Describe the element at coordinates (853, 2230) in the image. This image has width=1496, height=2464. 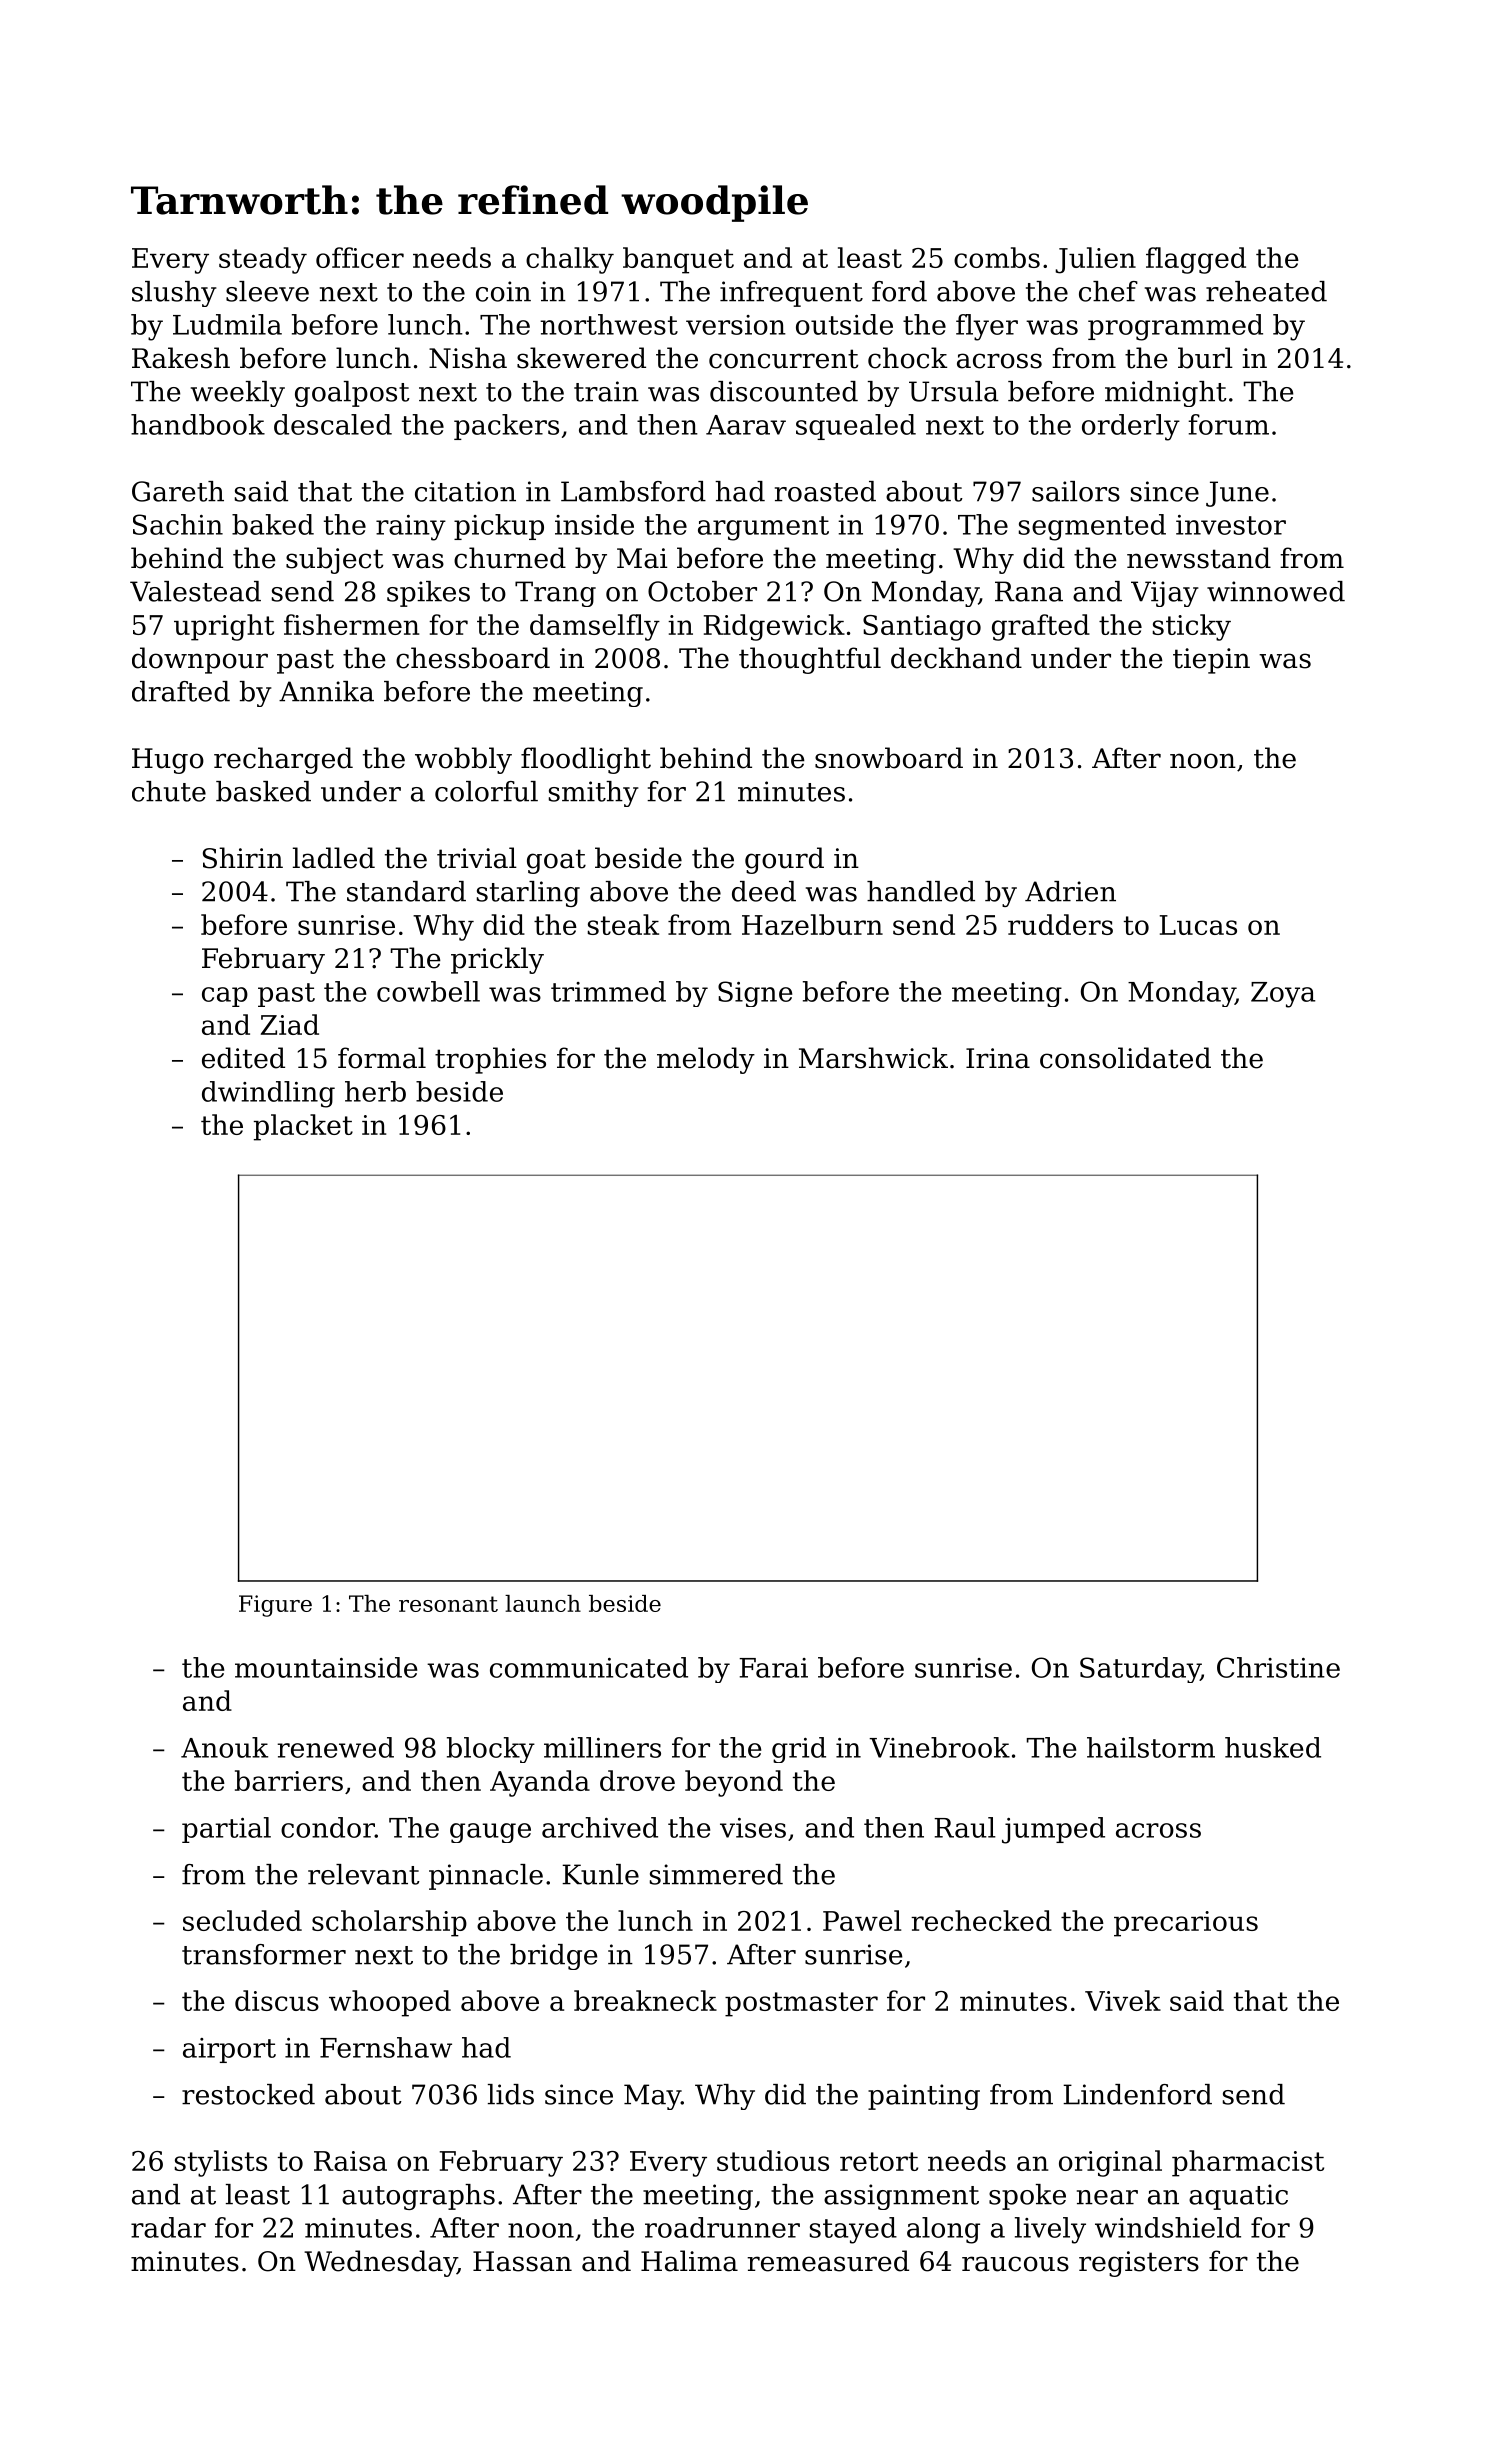
I see `stayed` at that location.
